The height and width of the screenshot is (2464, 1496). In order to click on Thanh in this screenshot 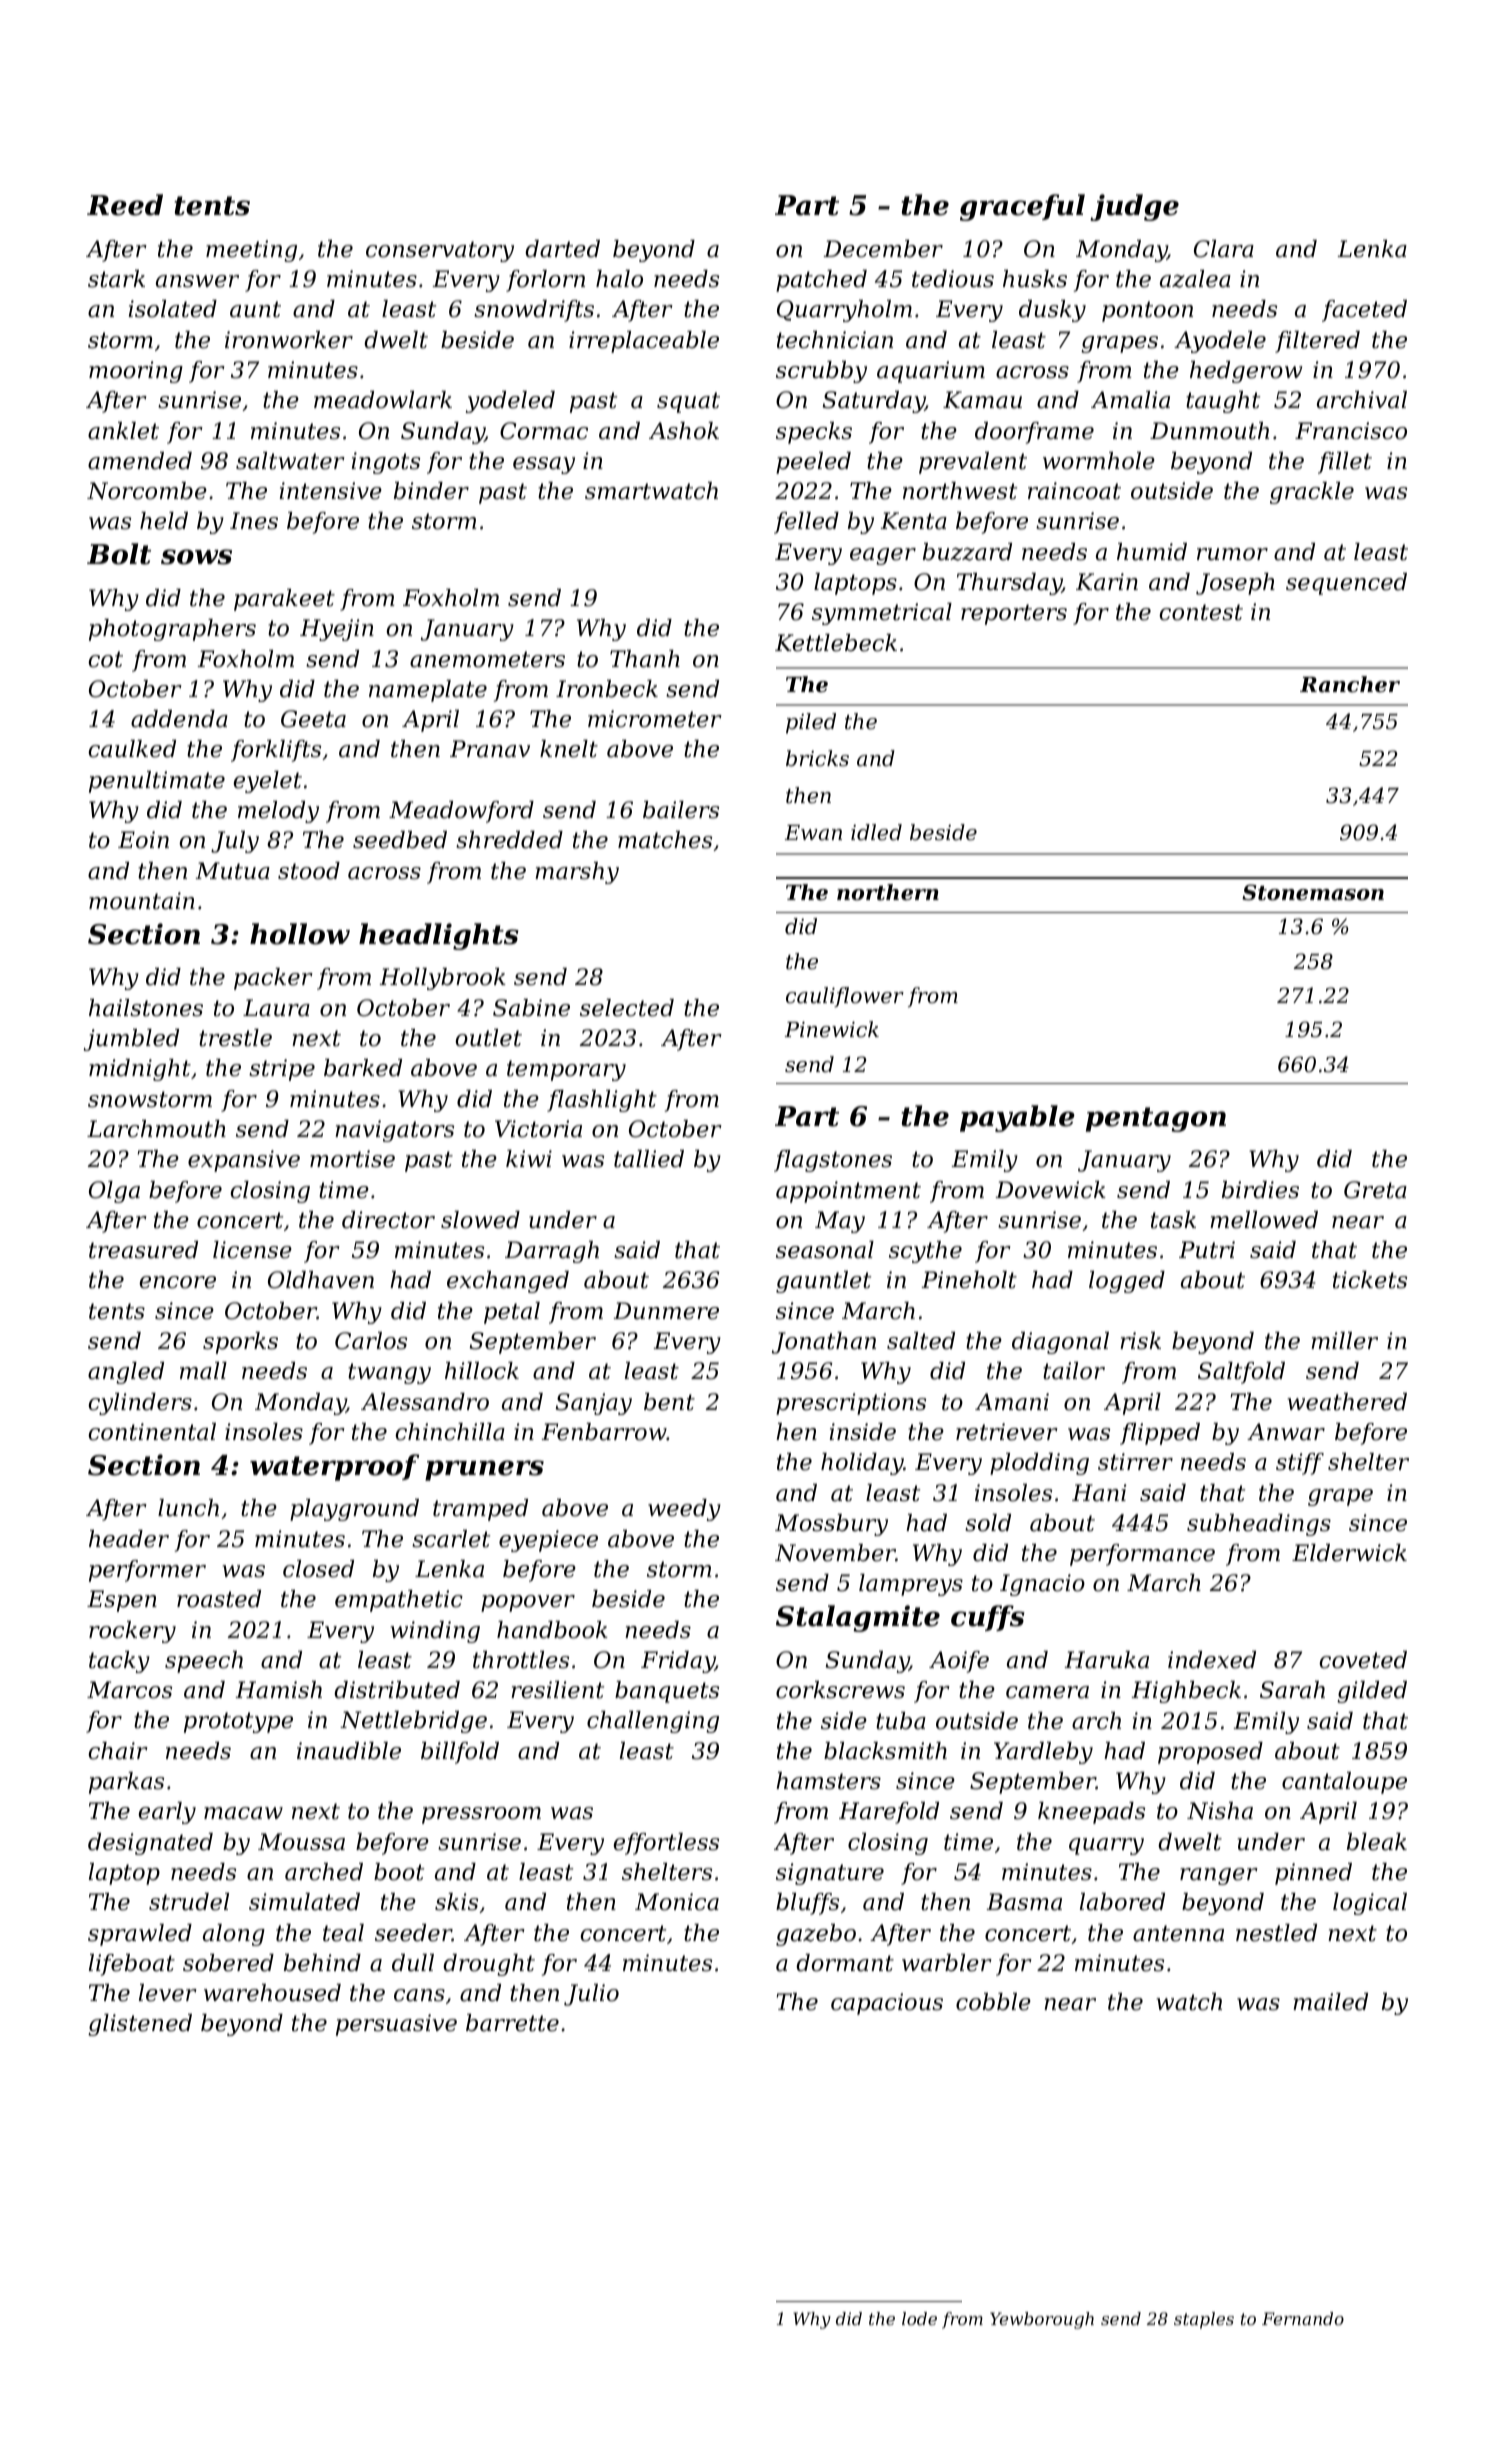, I will do `click(645, 659)`.
